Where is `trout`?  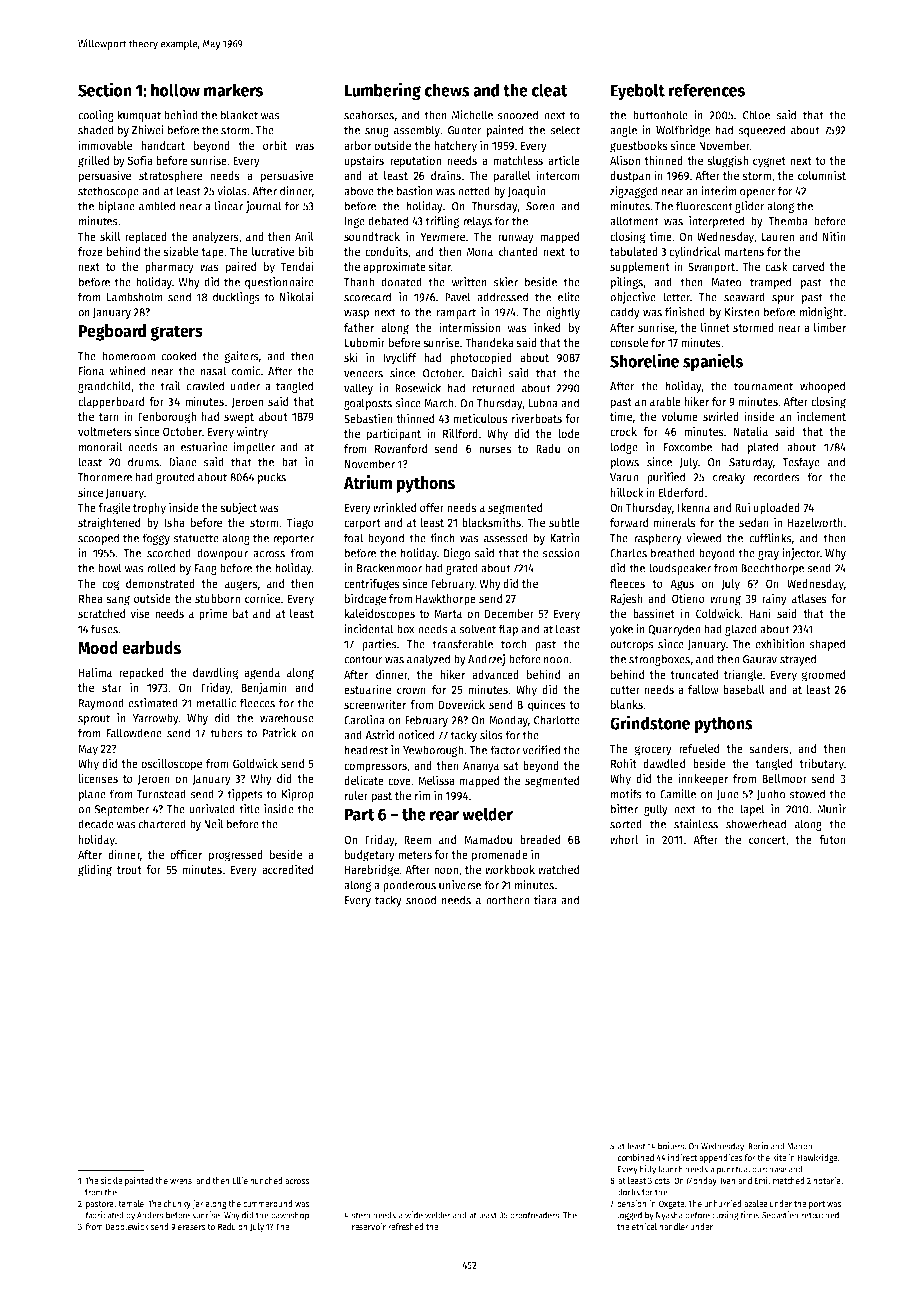 trout is located at coordinates (129, 870).
